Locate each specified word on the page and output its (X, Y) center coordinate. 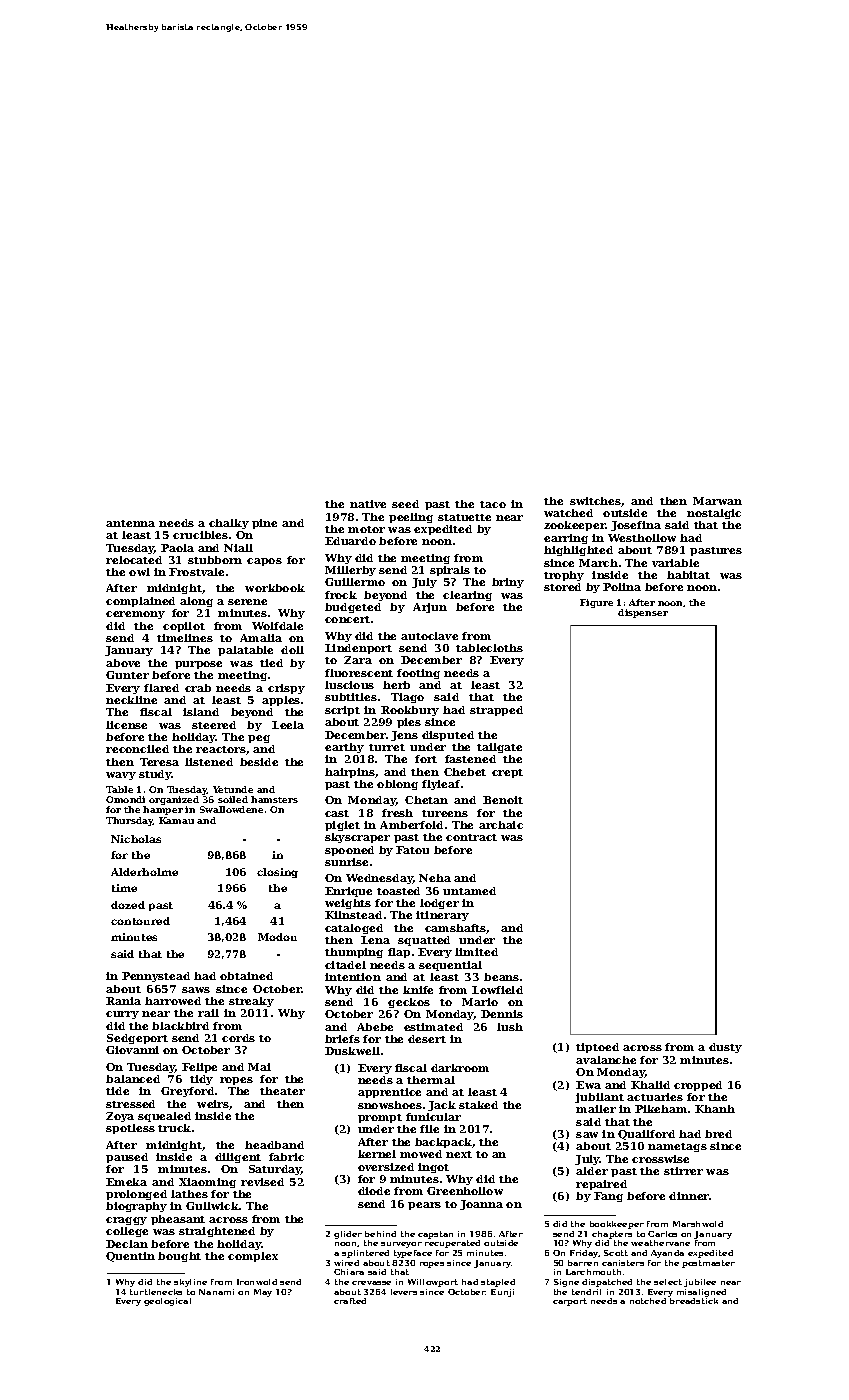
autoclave (429, 636)
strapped (496, 711)
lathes (189, 1194)
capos (264, 562)
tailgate (499, 748)
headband (274, 1145)
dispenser (643, 613)
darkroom (460, 1068)
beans (501, 977)
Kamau (176, 820)
